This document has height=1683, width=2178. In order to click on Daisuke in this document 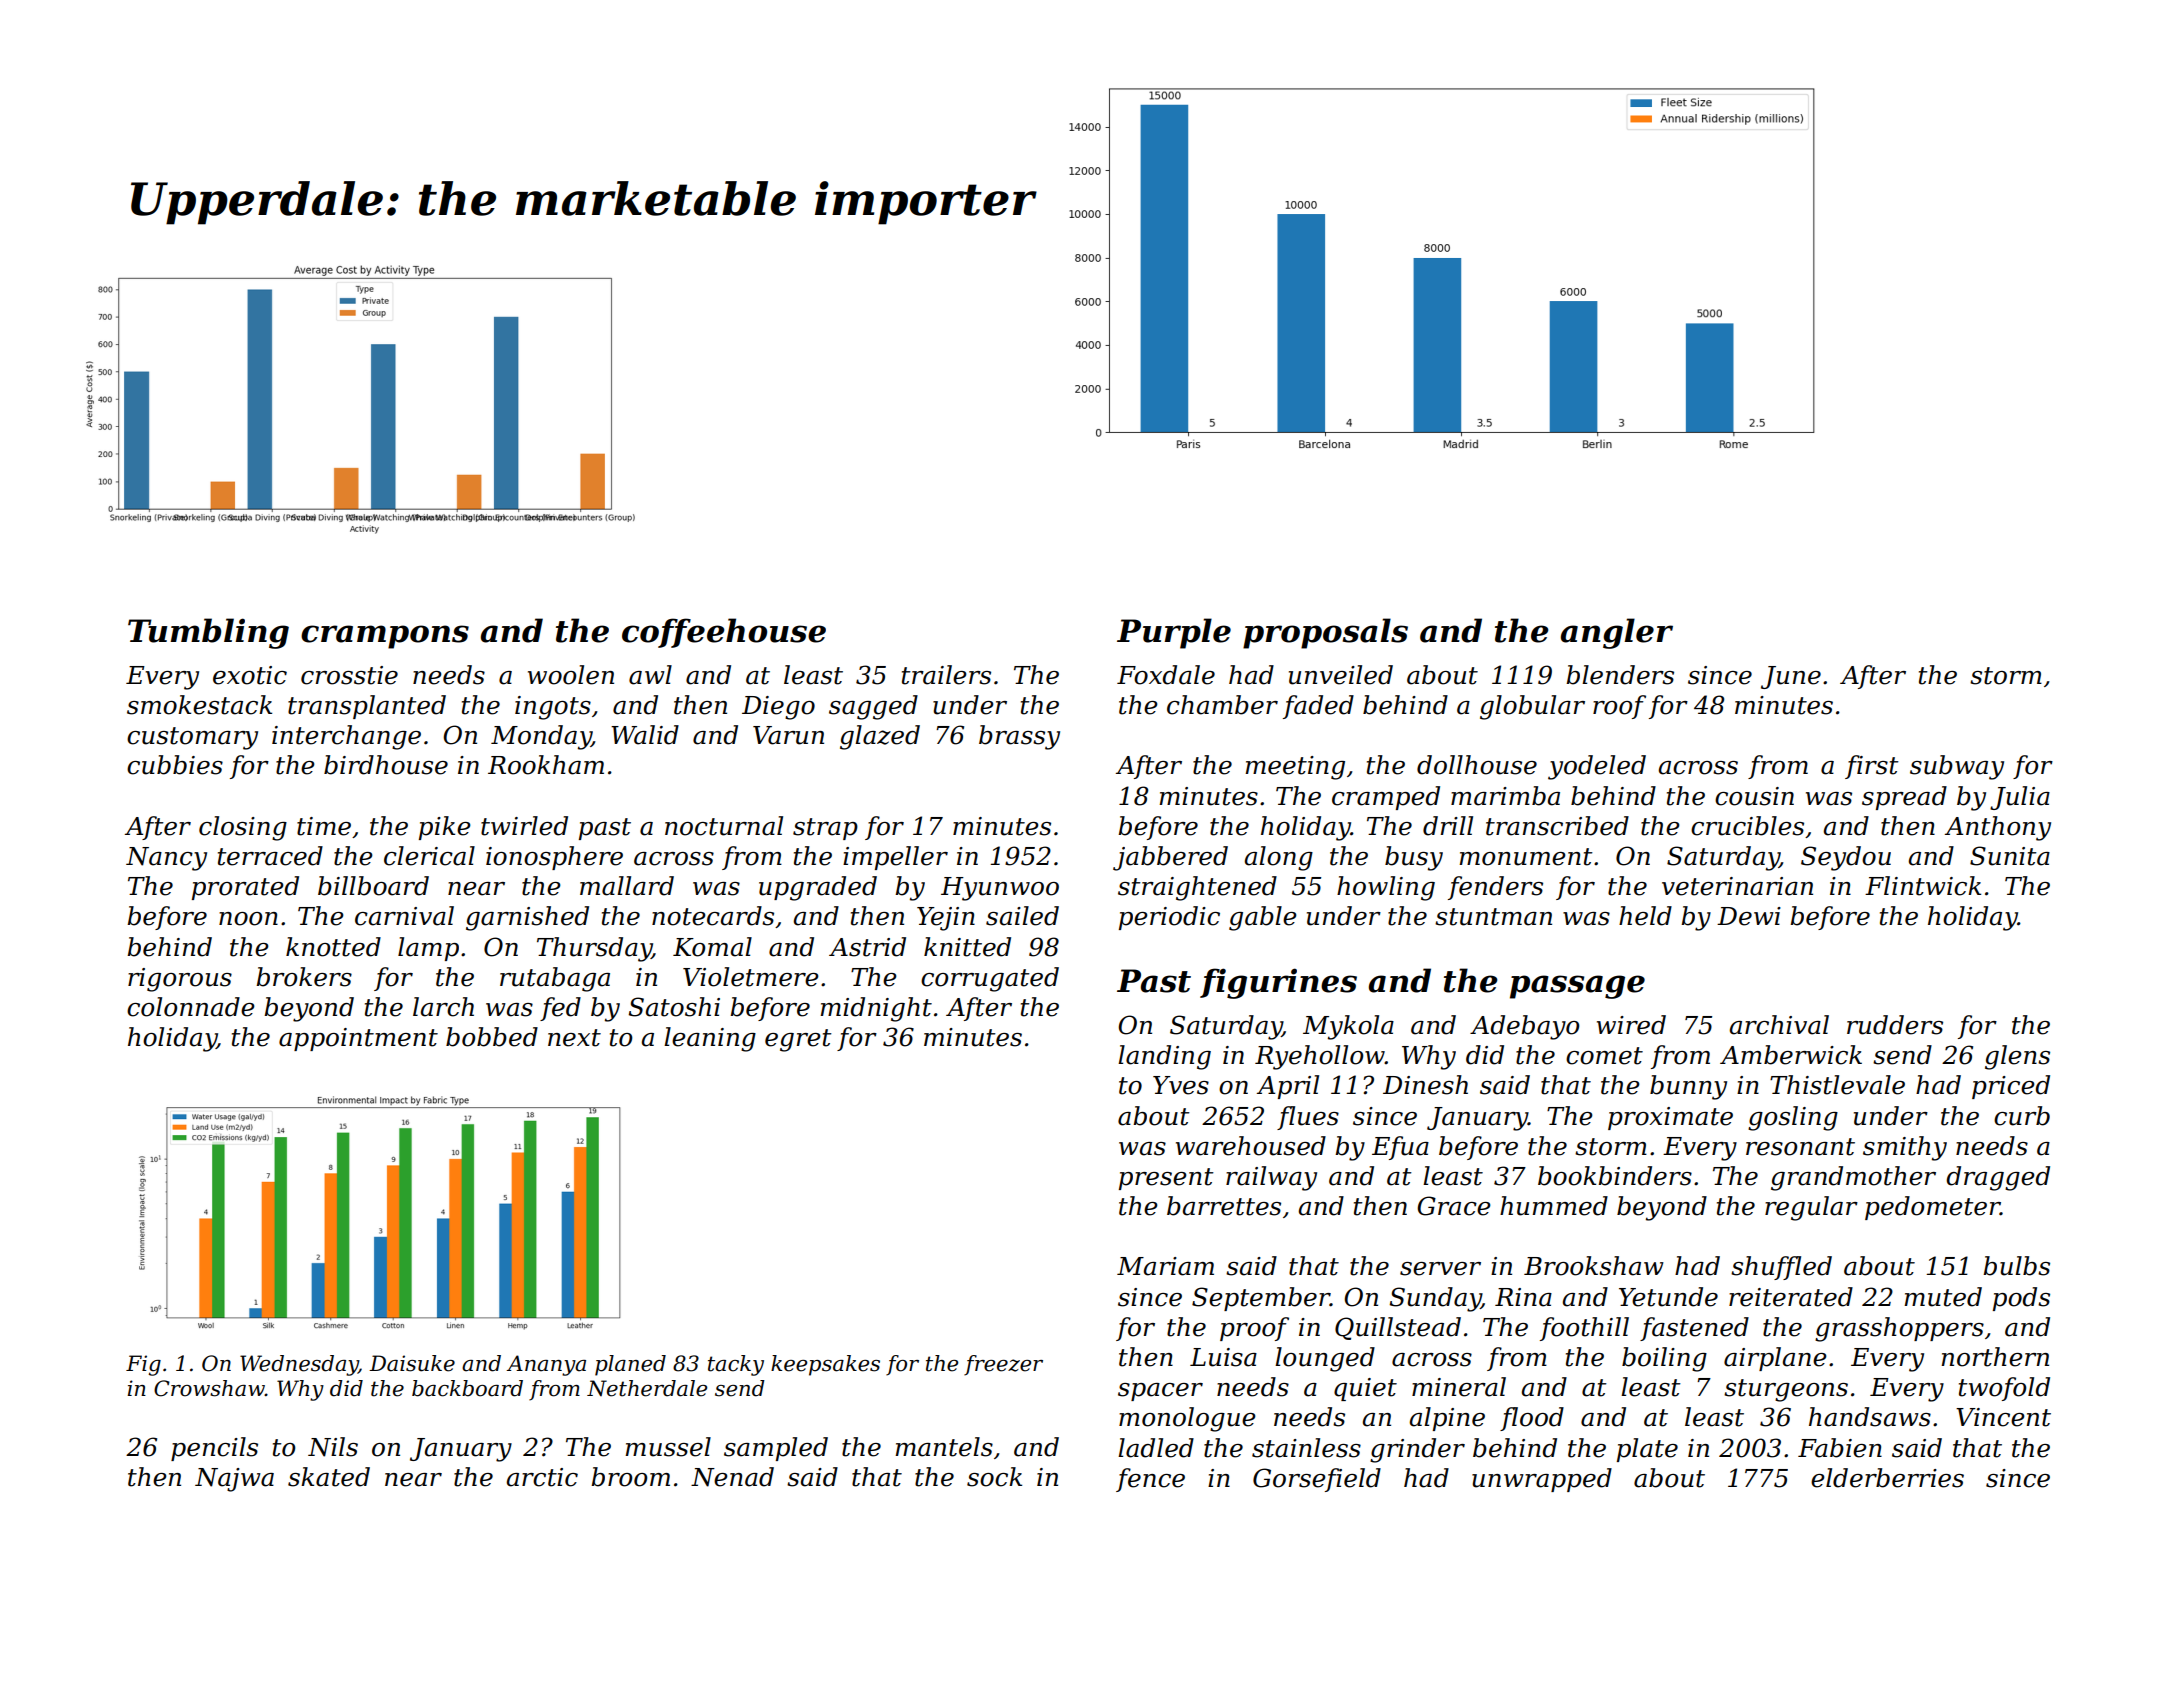, I will do `click(412, 1363)`.
